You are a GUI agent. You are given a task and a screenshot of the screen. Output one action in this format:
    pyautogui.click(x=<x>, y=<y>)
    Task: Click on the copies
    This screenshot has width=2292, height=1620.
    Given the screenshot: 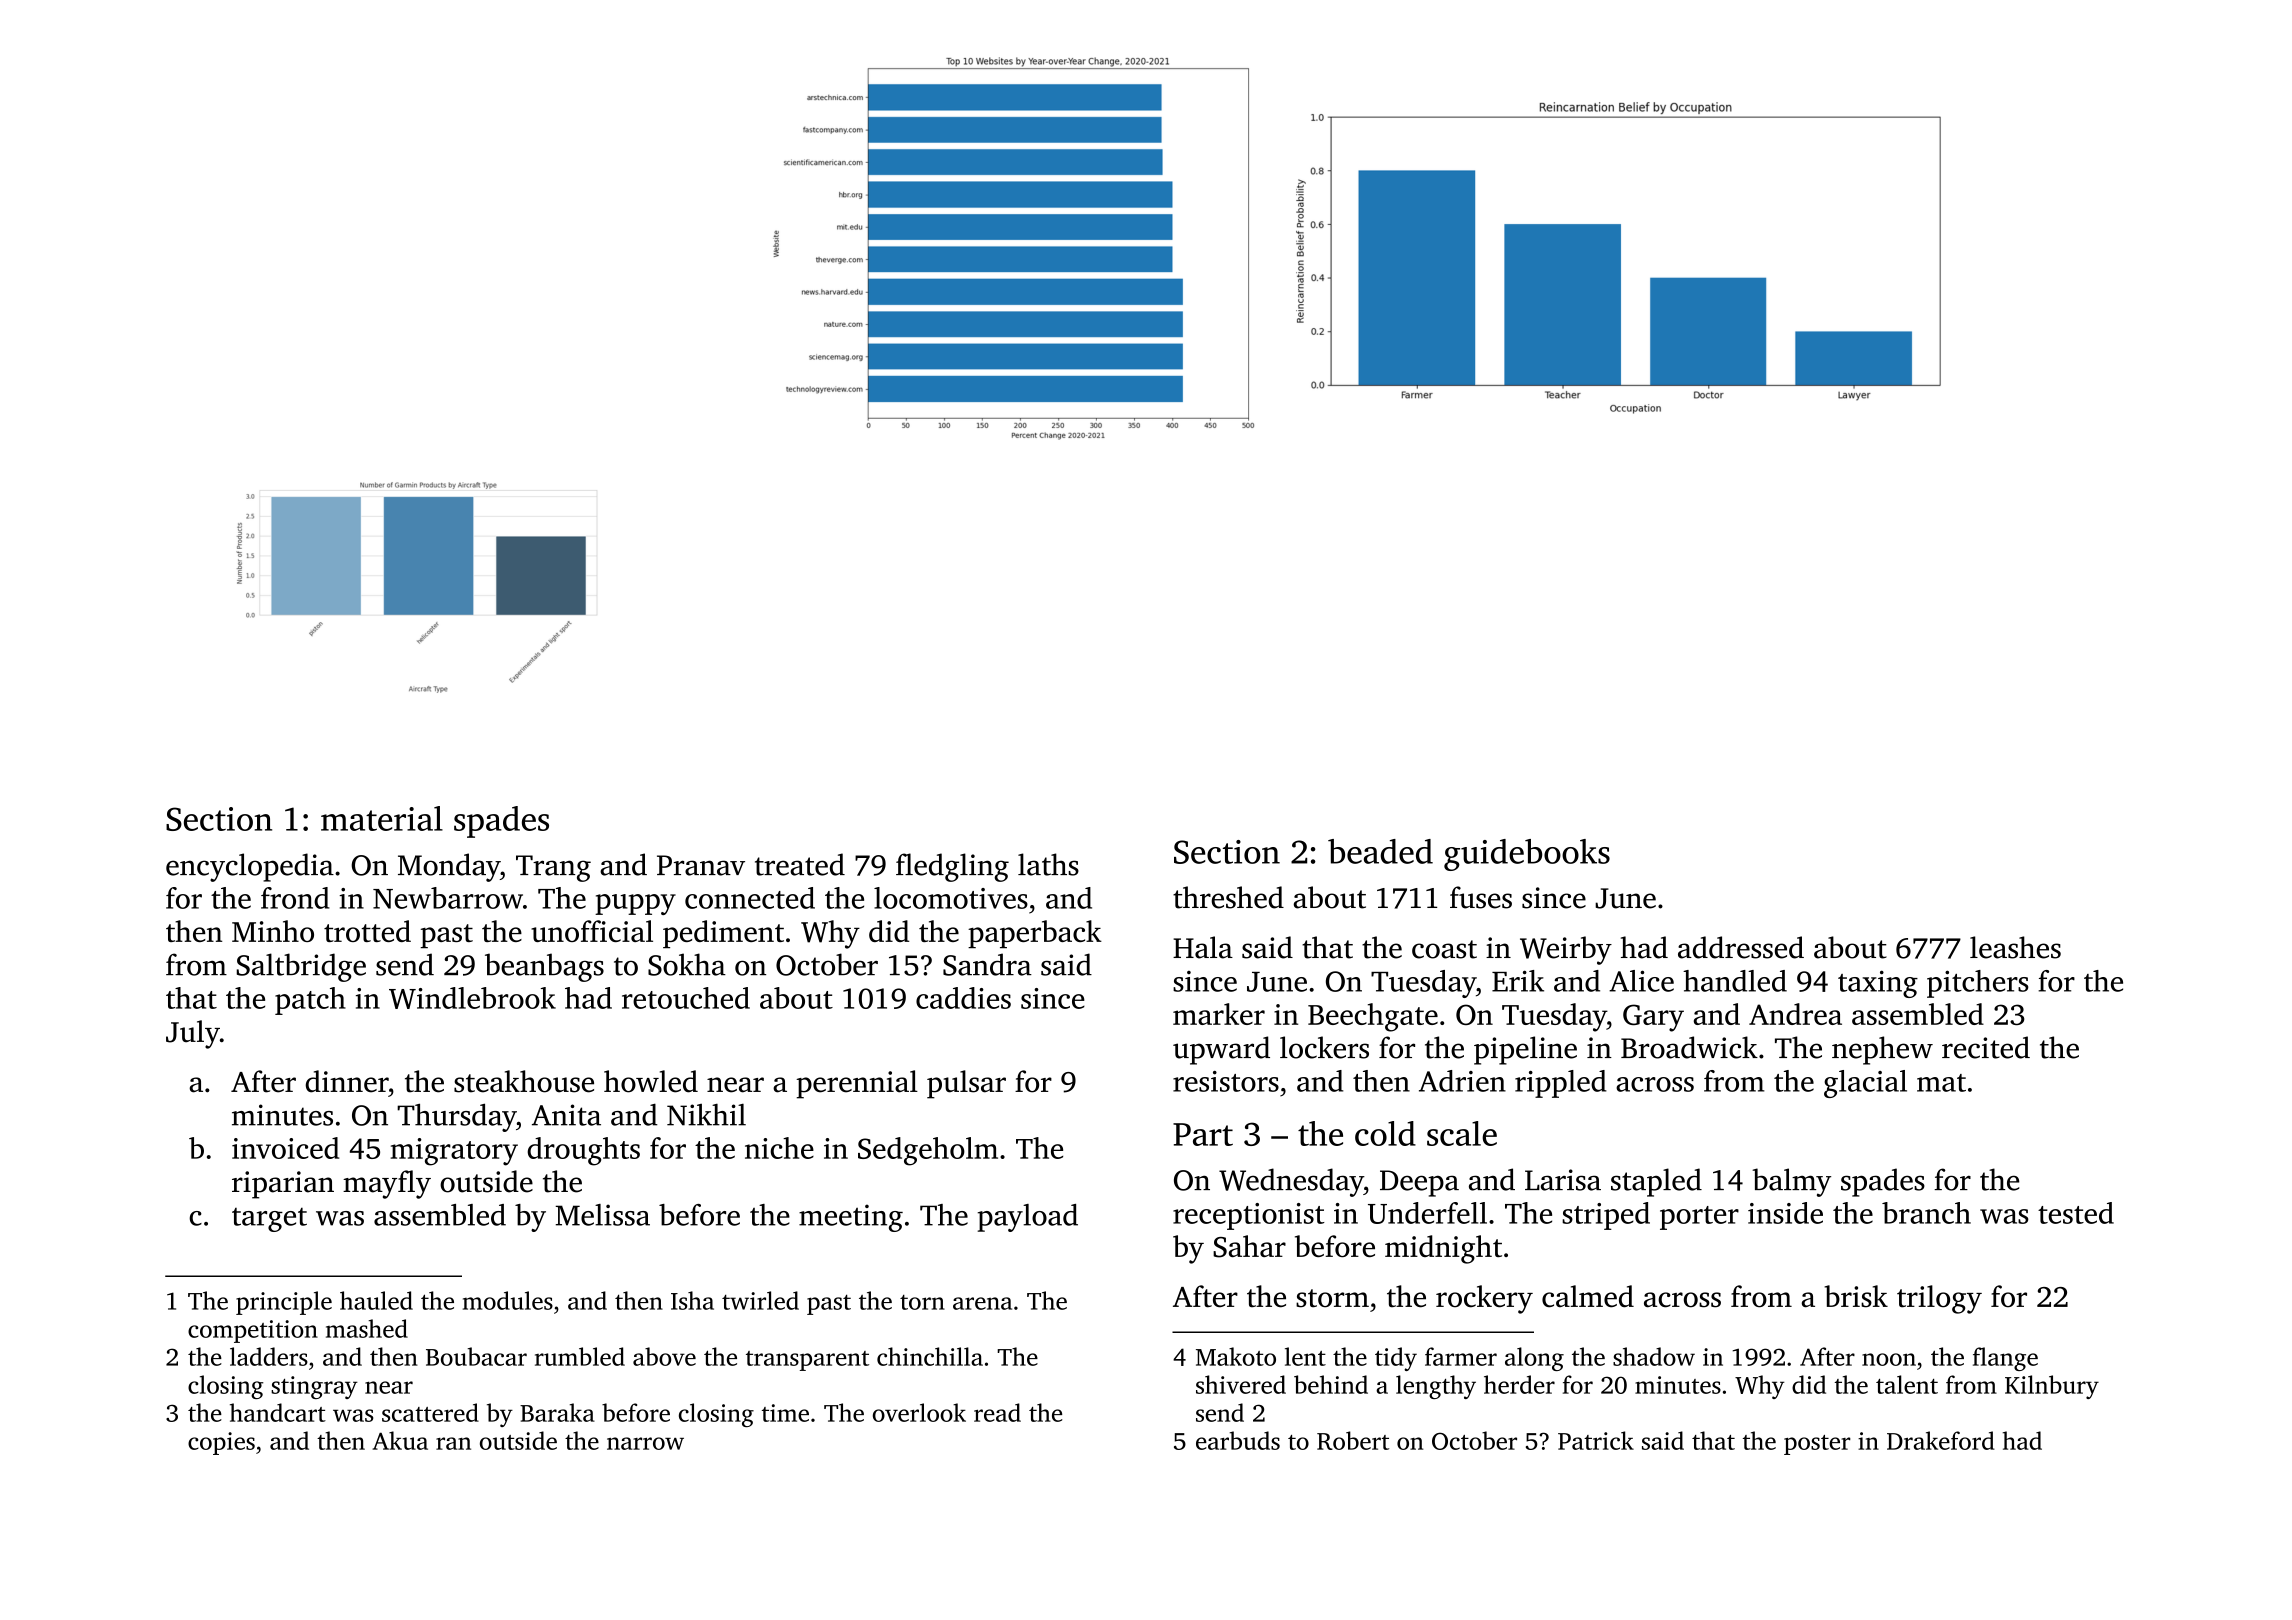 What is the action you would take?
    pyautogui.click(x=221, y=1443)
